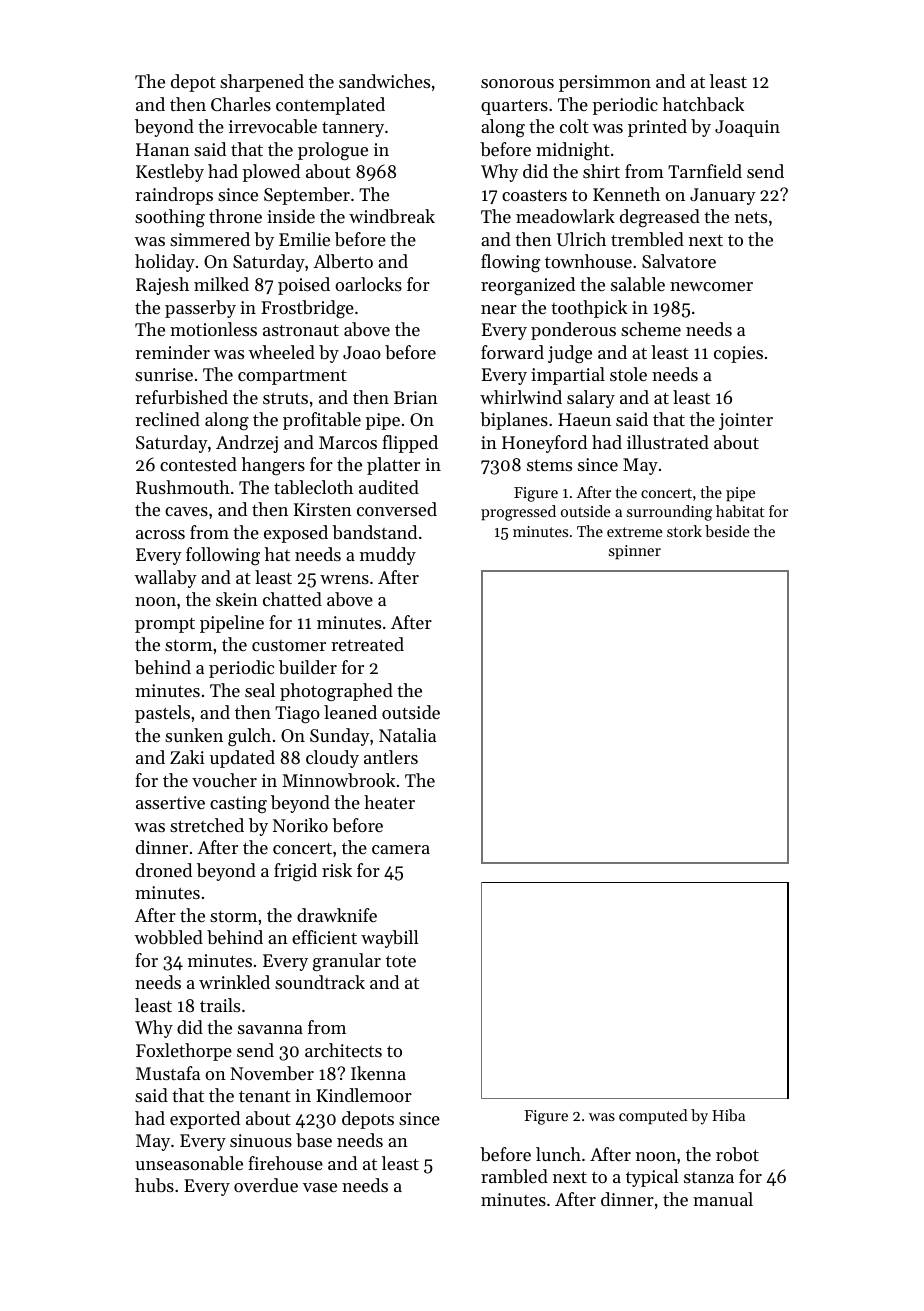 The width and height of the image is (924, 1311). What do you see at coordinates (534, 195) in the image?
I see `coasters` at bounding box center [534, 195].
